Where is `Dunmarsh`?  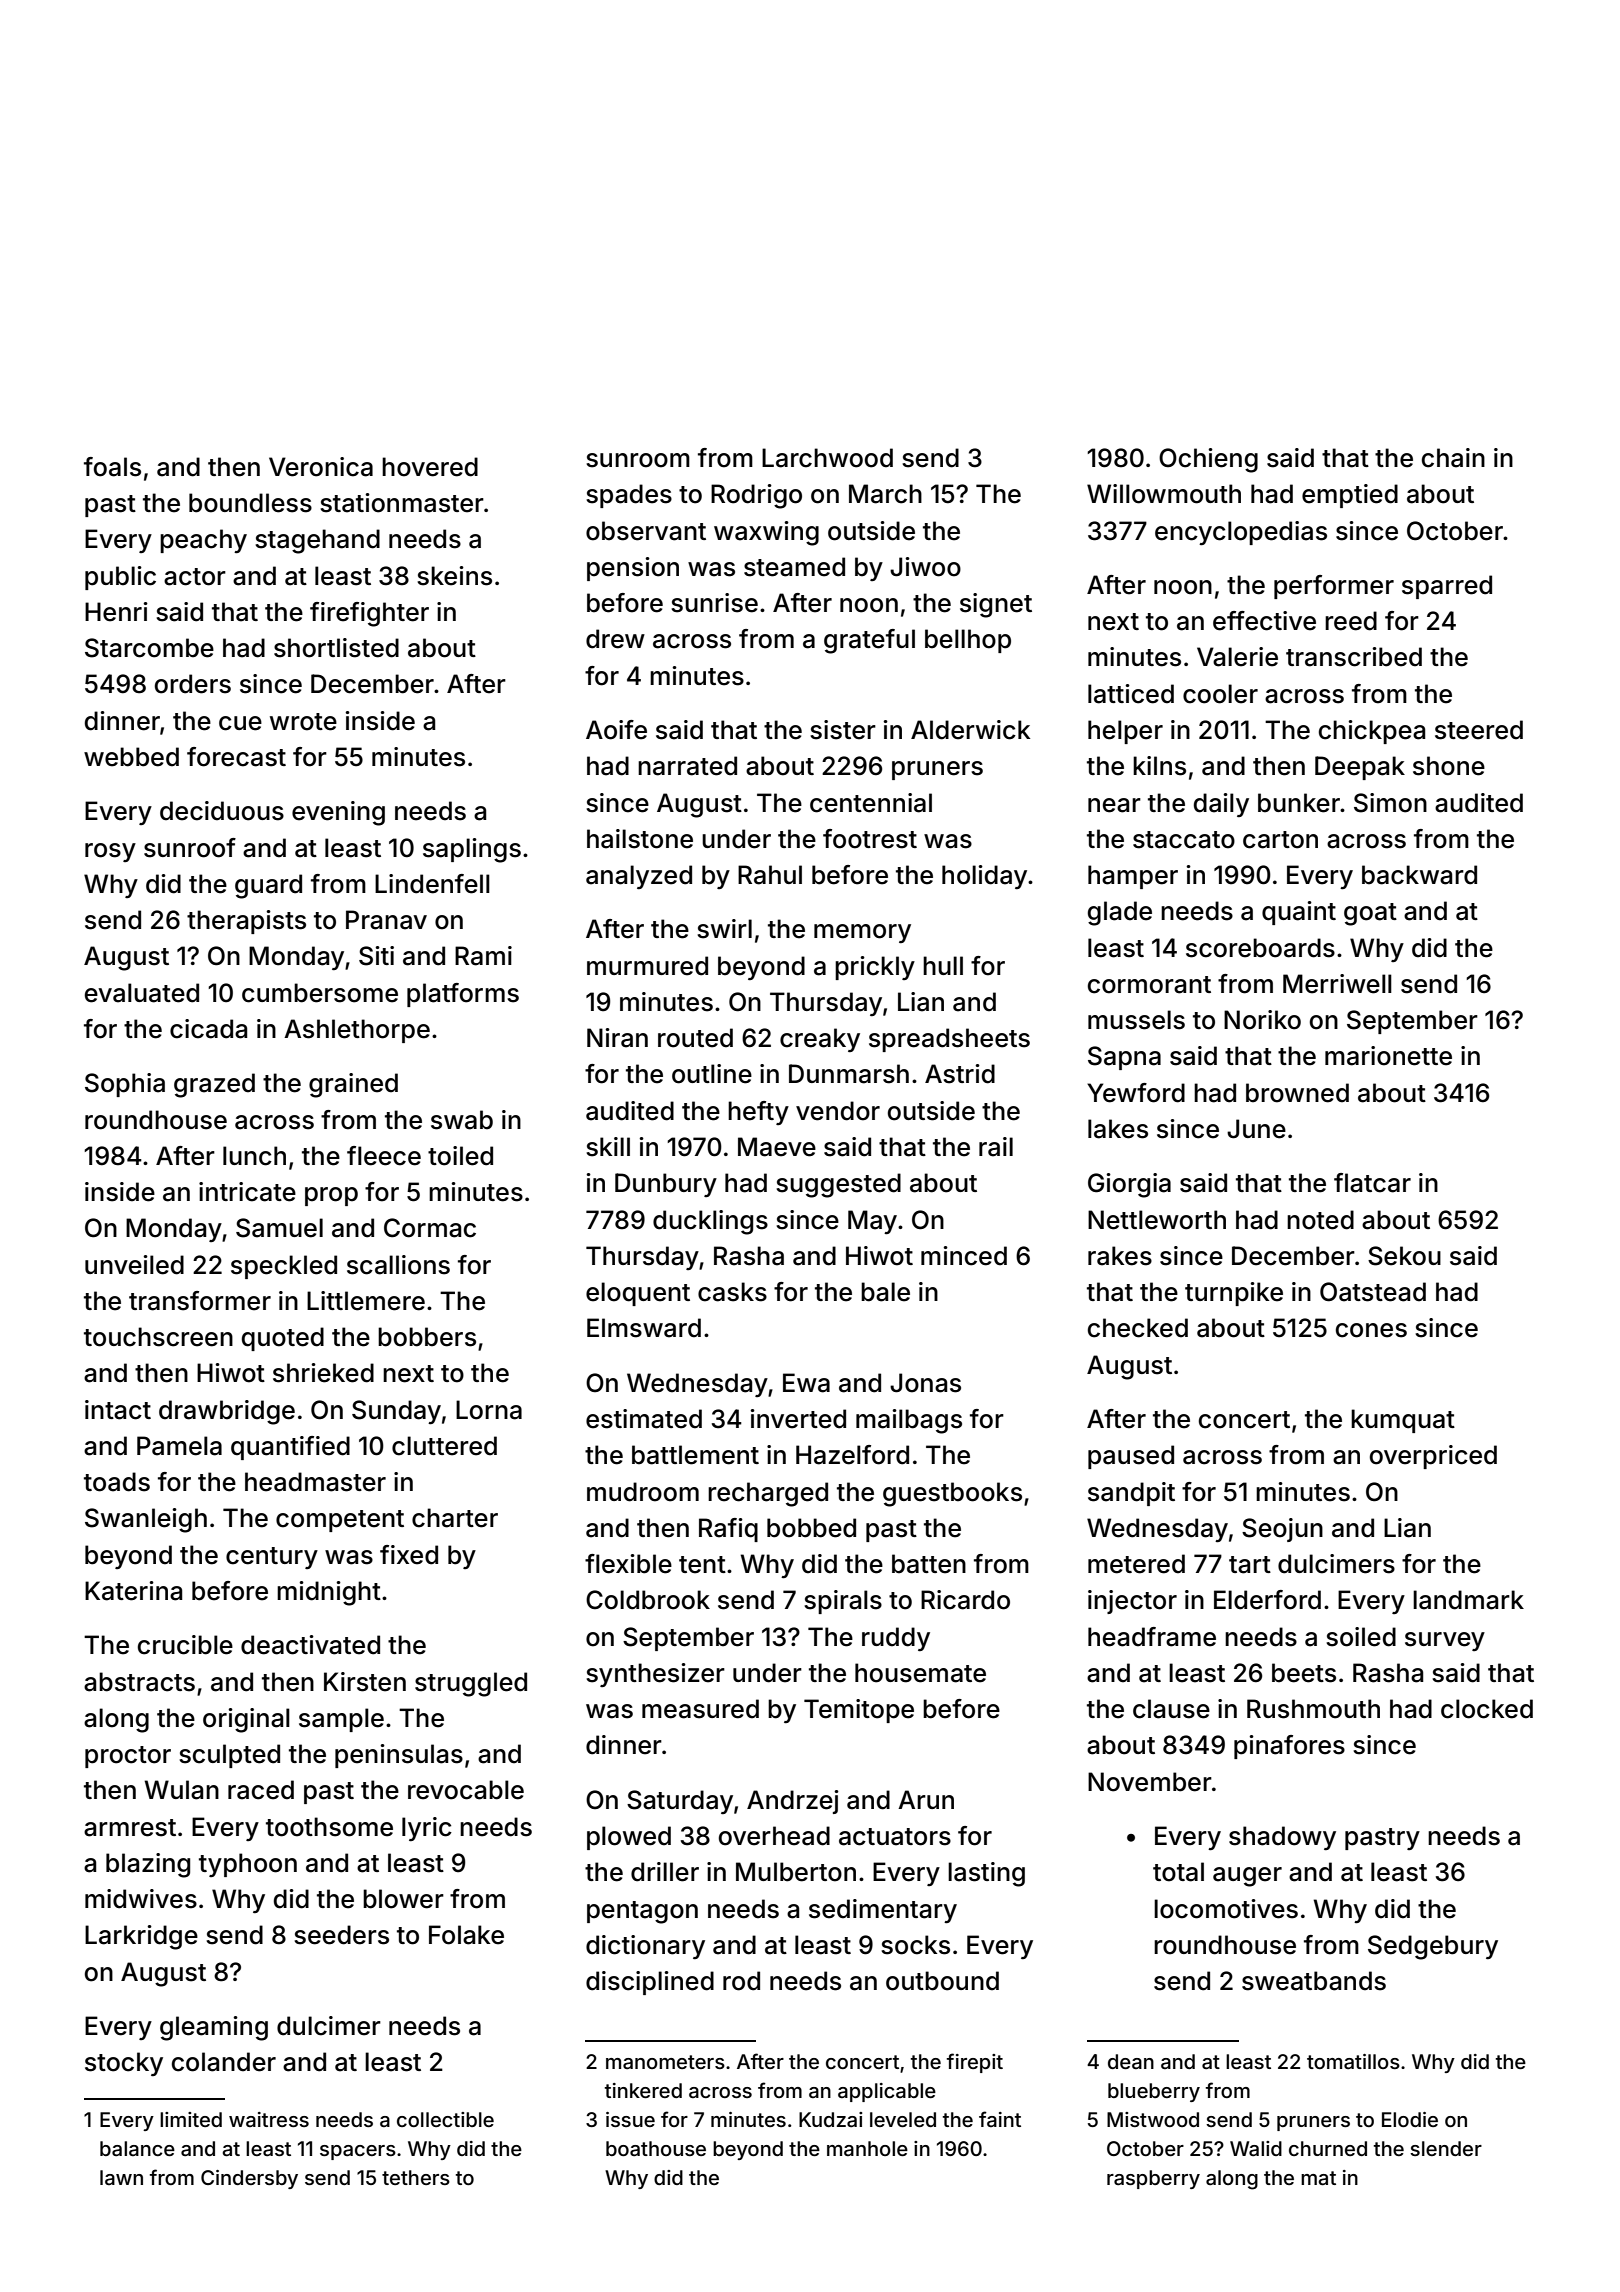
Dunmarsh is located at coordinates (849, 1074).
